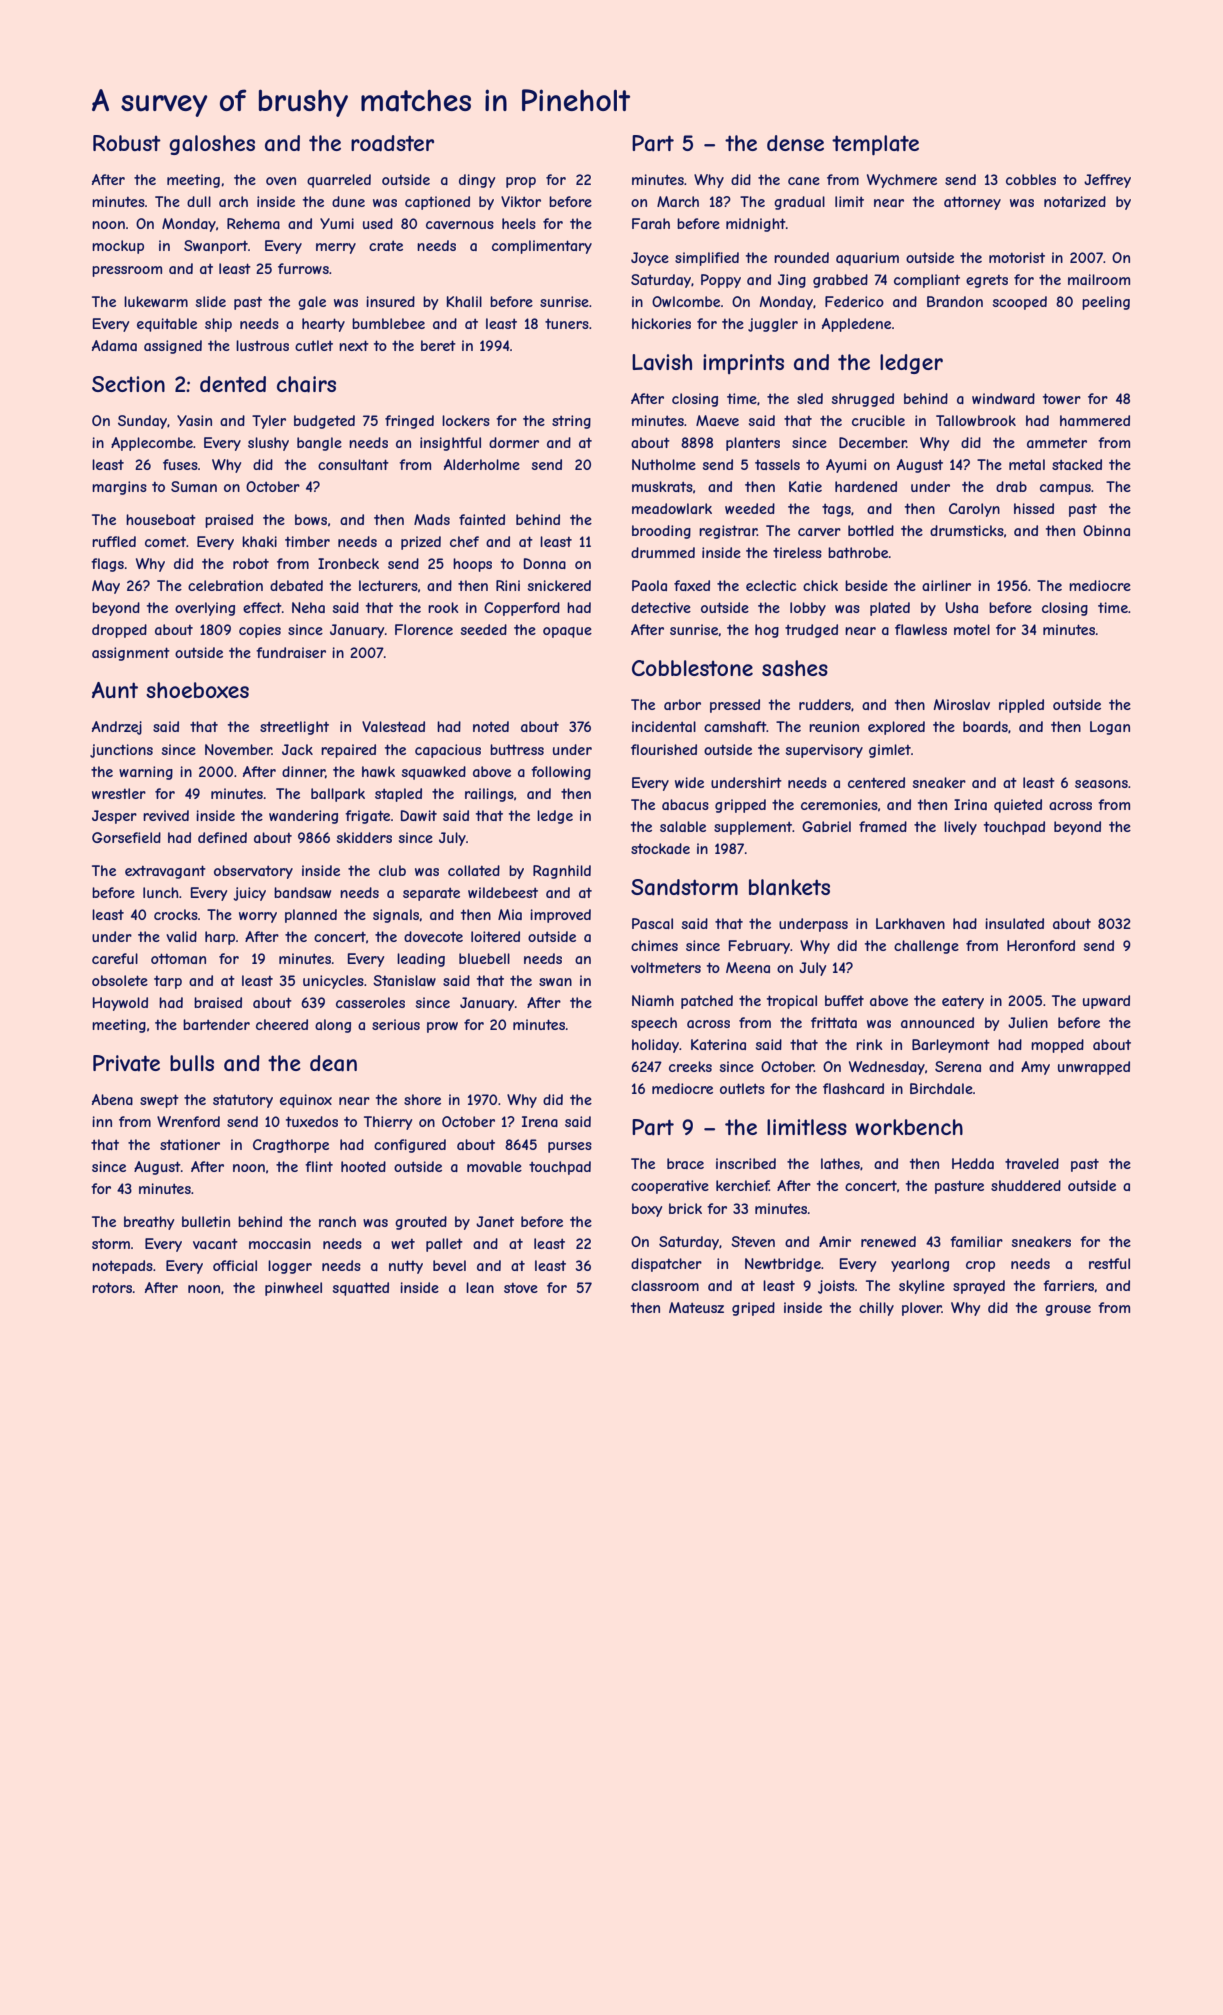 The width and height of the screenshot is (1223, 2015). I want to click on joists, so click(836, 1287).
